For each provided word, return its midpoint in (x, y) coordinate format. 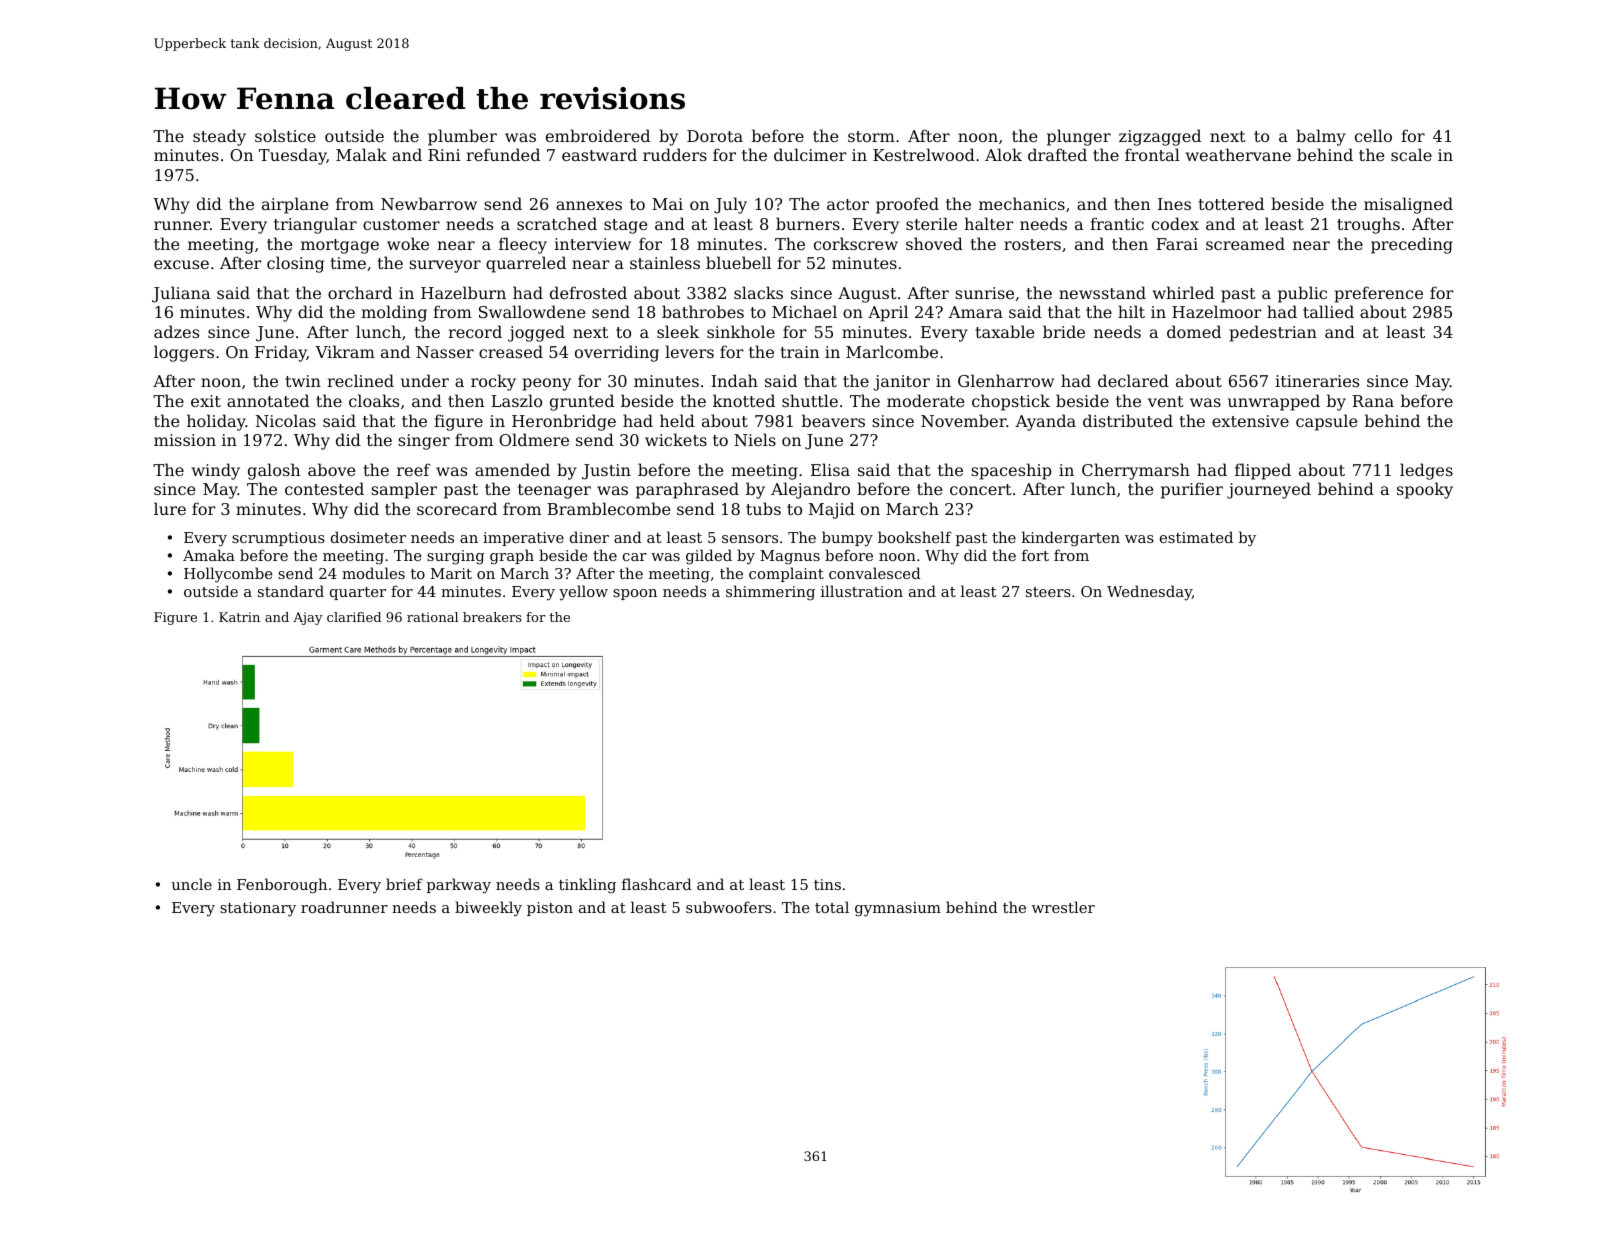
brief (404, 884)
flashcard (657, 884)
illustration (862, 591)
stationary (258, 909)
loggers (184, 353)
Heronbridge (564, 422)
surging (456, 557)
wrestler (1063, 907)
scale (1411, 154)
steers (1048, 592)
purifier (1192, 490)
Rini (444, 155)
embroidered (598, 135)
